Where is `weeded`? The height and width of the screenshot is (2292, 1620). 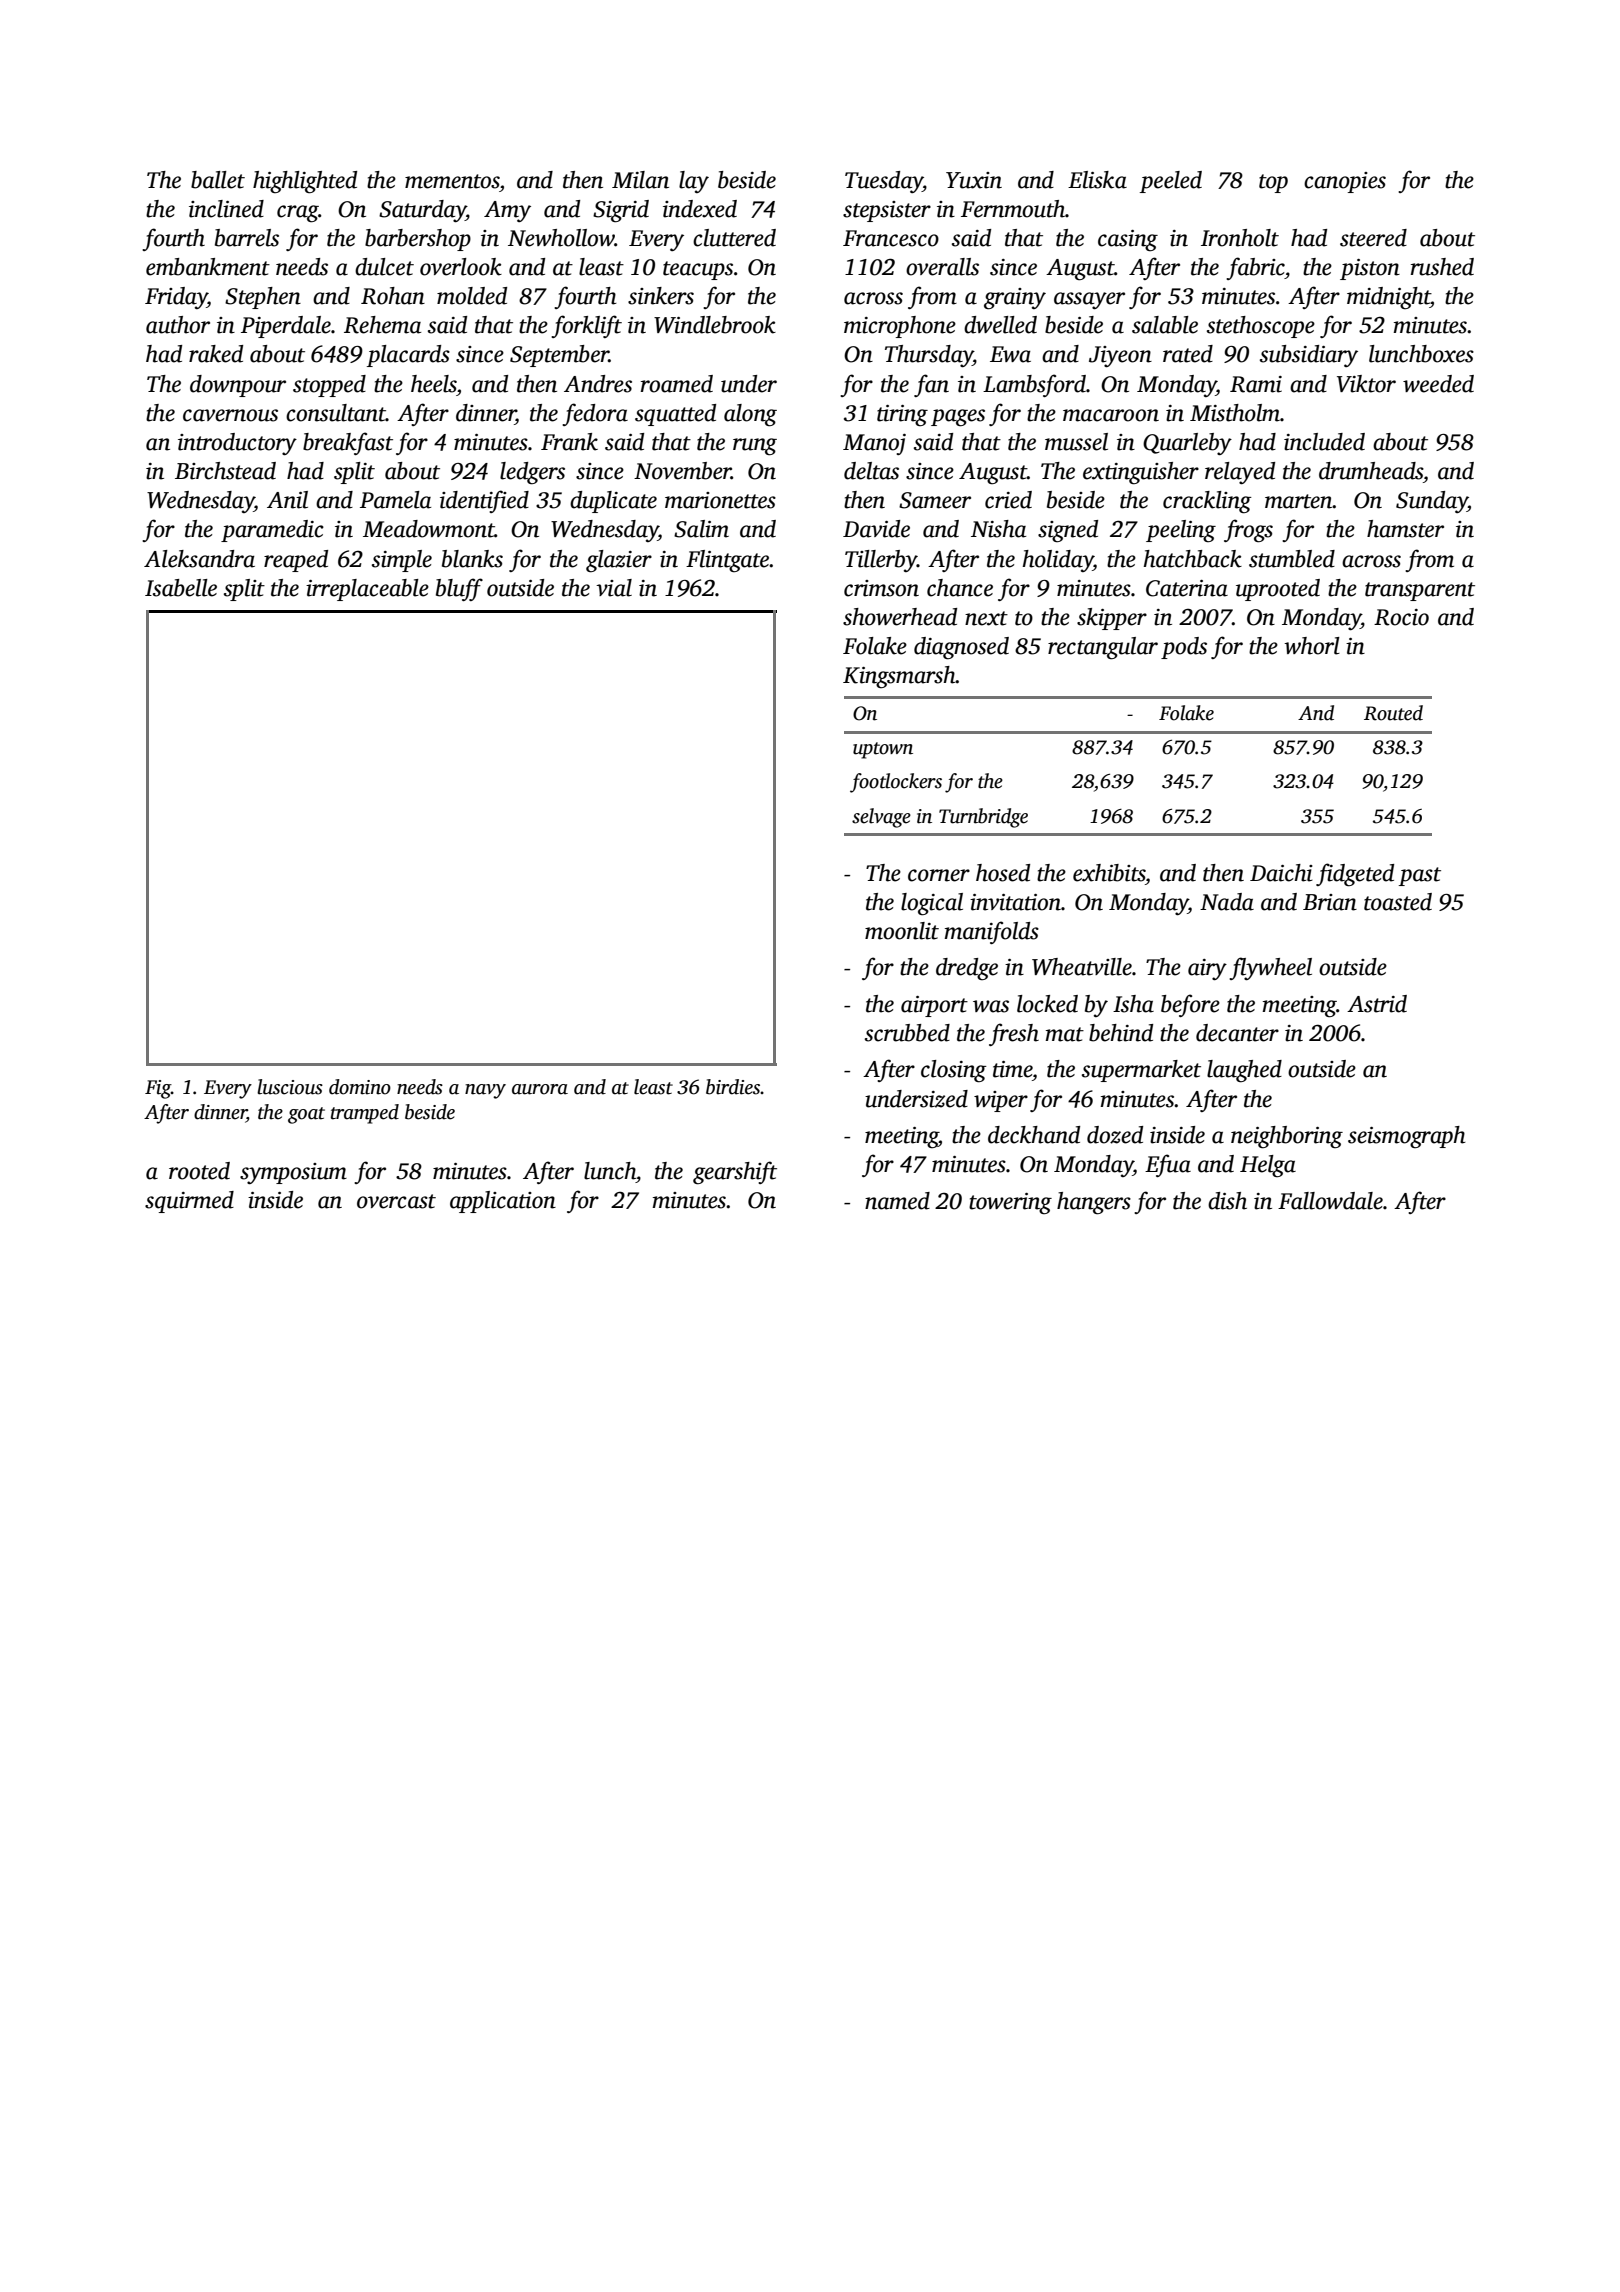
weeded is located at coordinates (1438, 384).
